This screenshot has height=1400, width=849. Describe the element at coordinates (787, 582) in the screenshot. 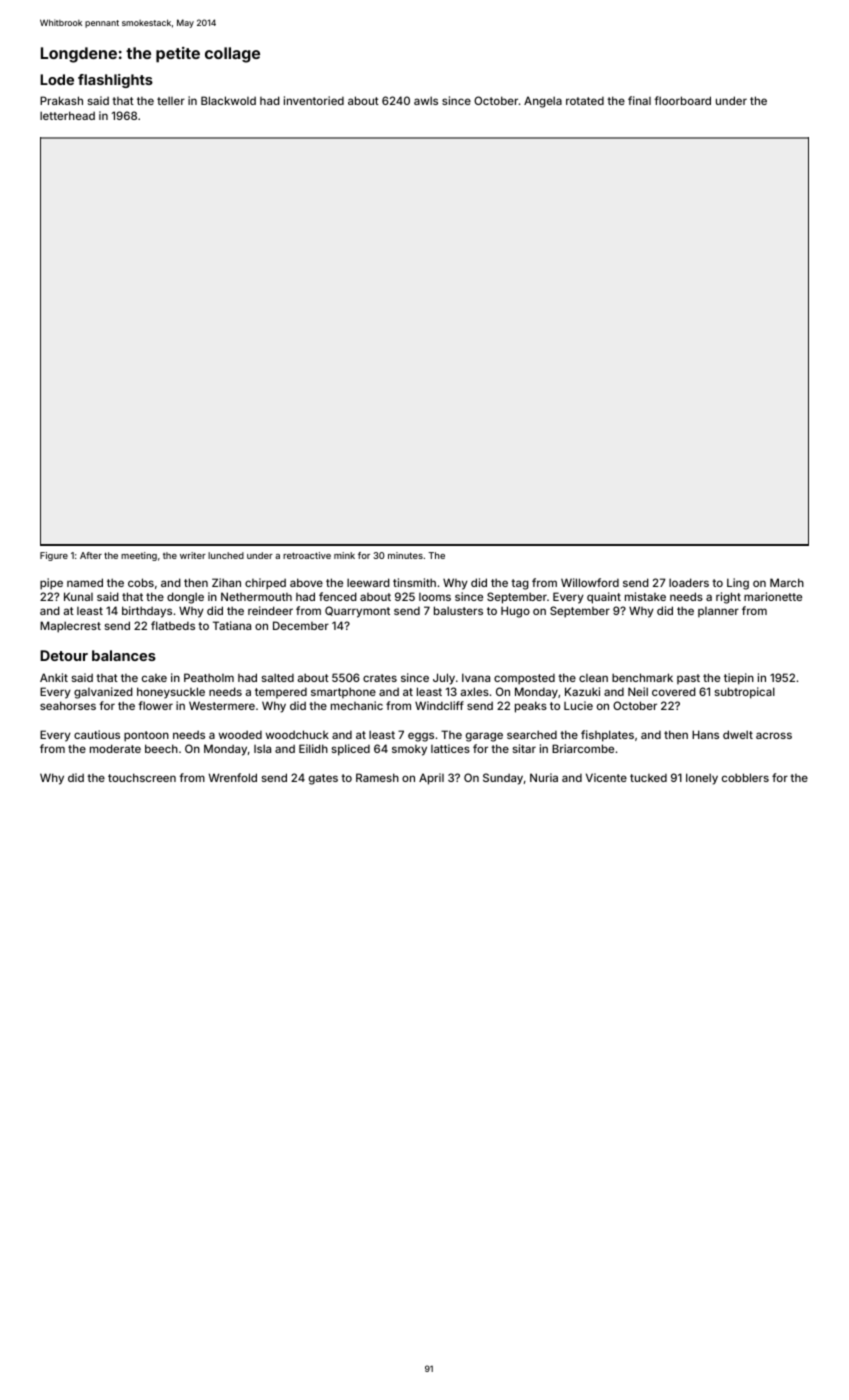

I see `March` at that location.
